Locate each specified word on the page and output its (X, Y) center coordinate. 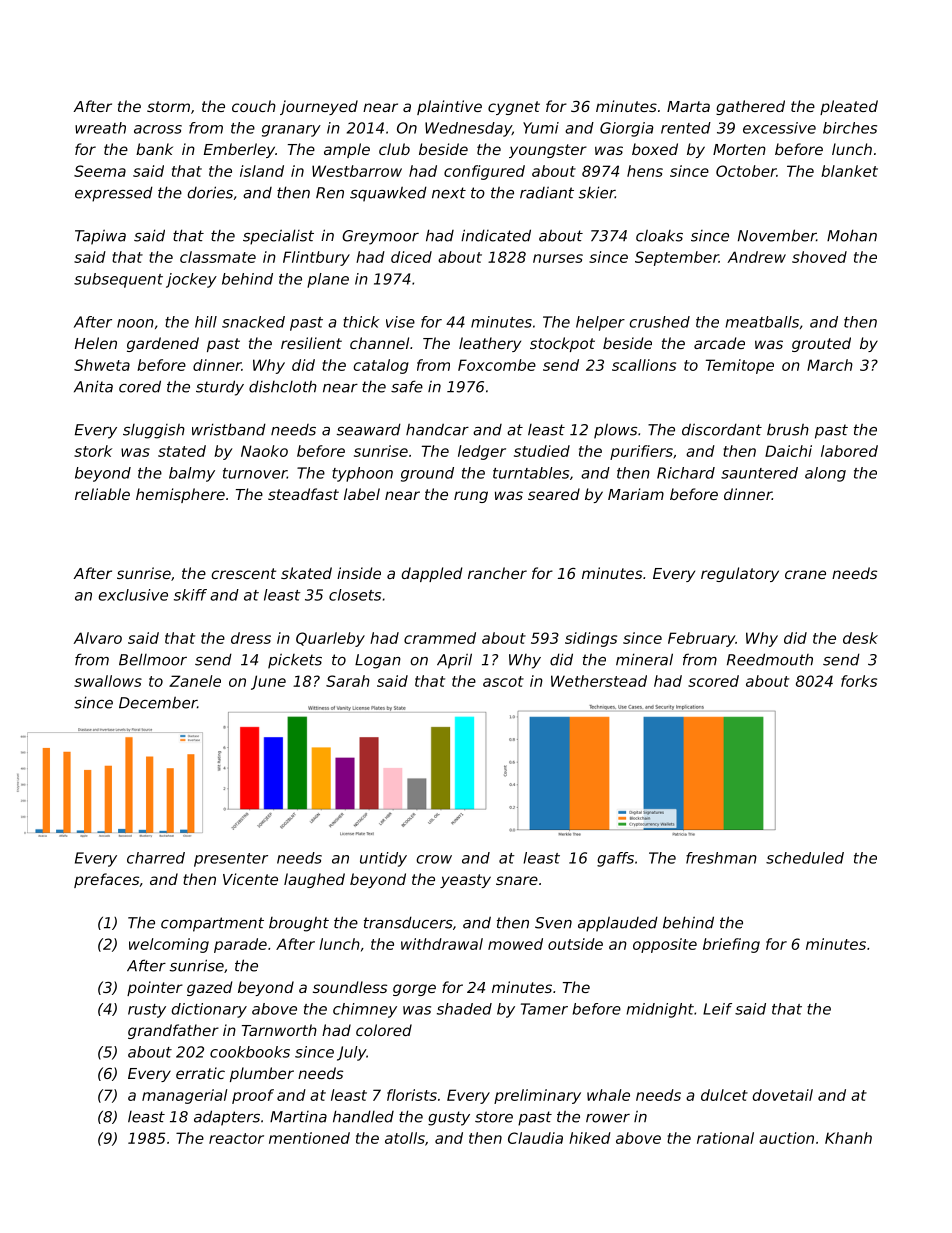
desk (860, 638)
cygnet (514, 108)
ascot (503, 681)
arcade (719, 343)
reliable (102, 494)
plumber (262, 1074)
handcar (437, 429)
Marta (688, 106)
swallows (108, 681)
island (262, 171)
